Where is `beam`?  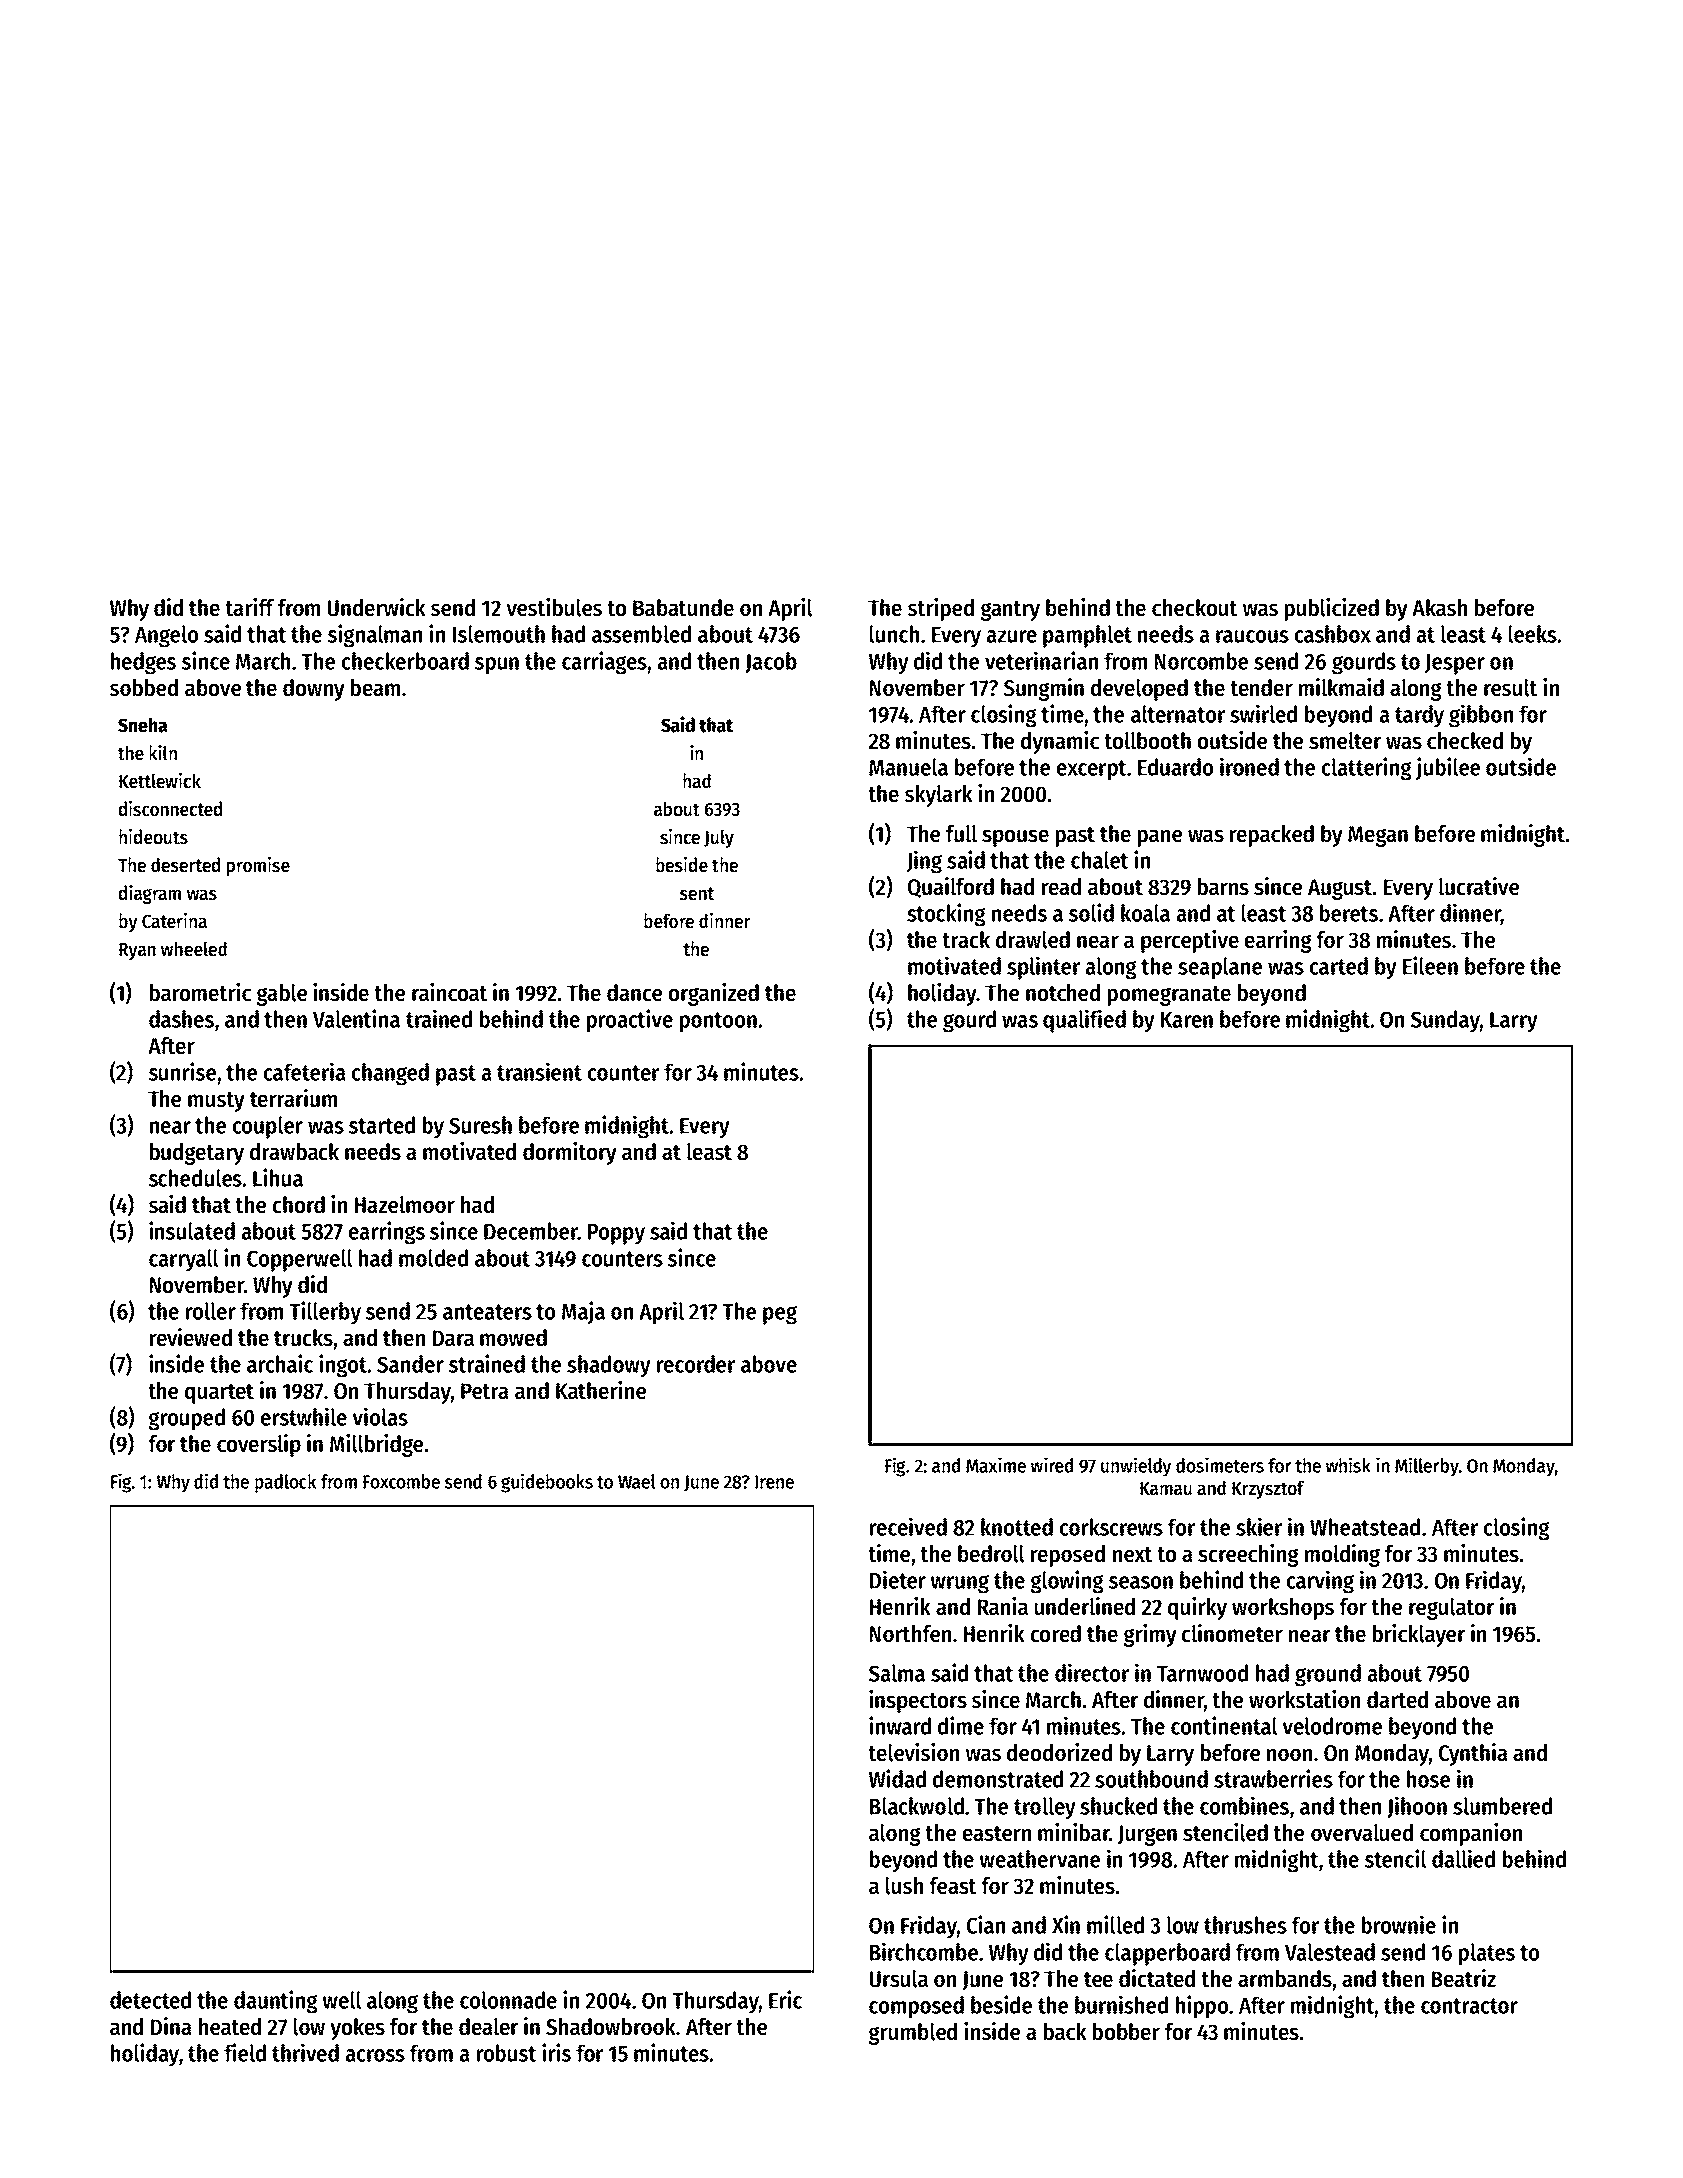
beam is located at coordinates (375, 688).
